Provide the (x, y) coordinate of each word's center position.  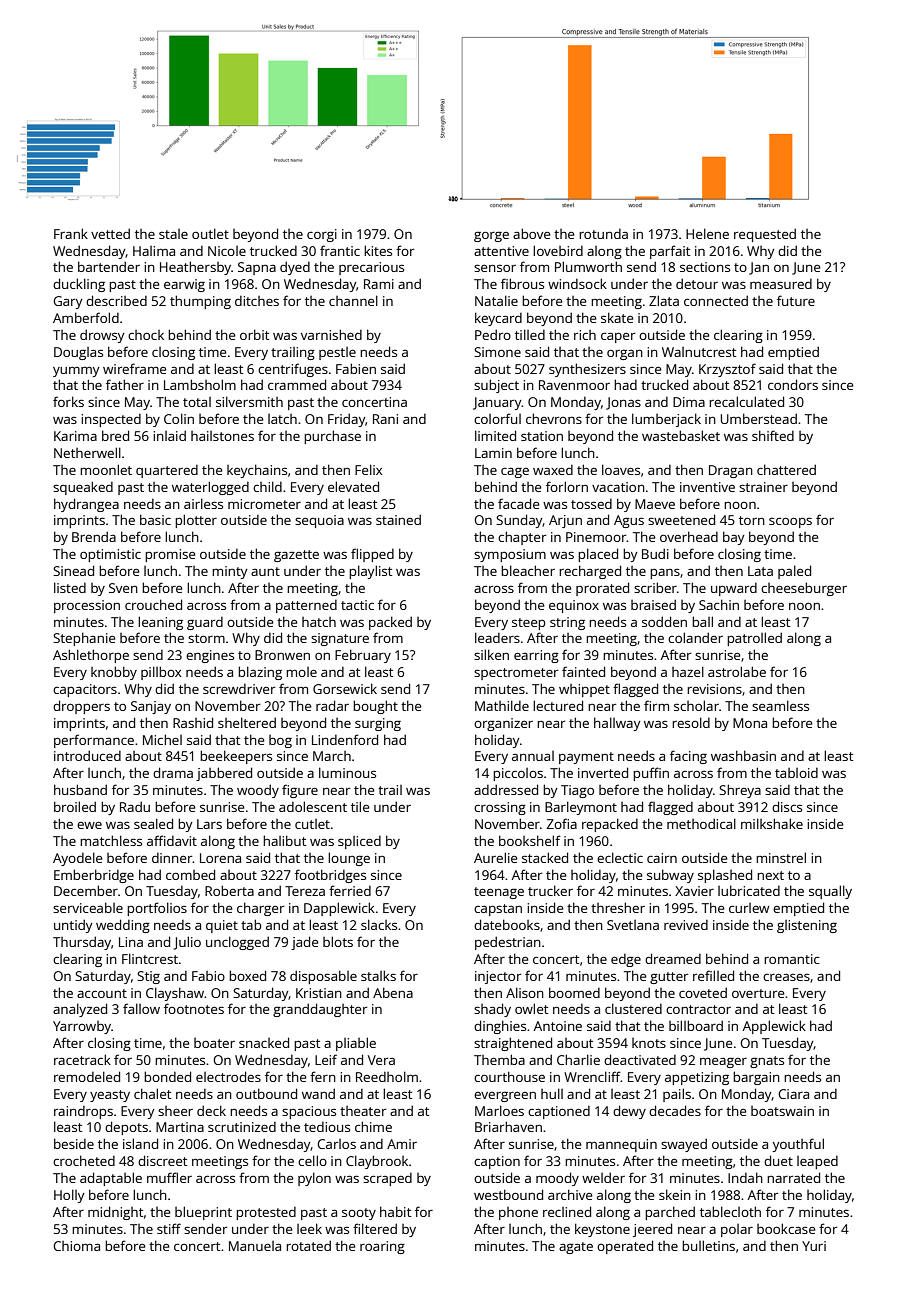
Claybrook (377, 1162)
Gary (68, 302)
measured (781, 284)
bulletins (708, 1245)
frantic (340, 250)
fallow (141, 1008)
